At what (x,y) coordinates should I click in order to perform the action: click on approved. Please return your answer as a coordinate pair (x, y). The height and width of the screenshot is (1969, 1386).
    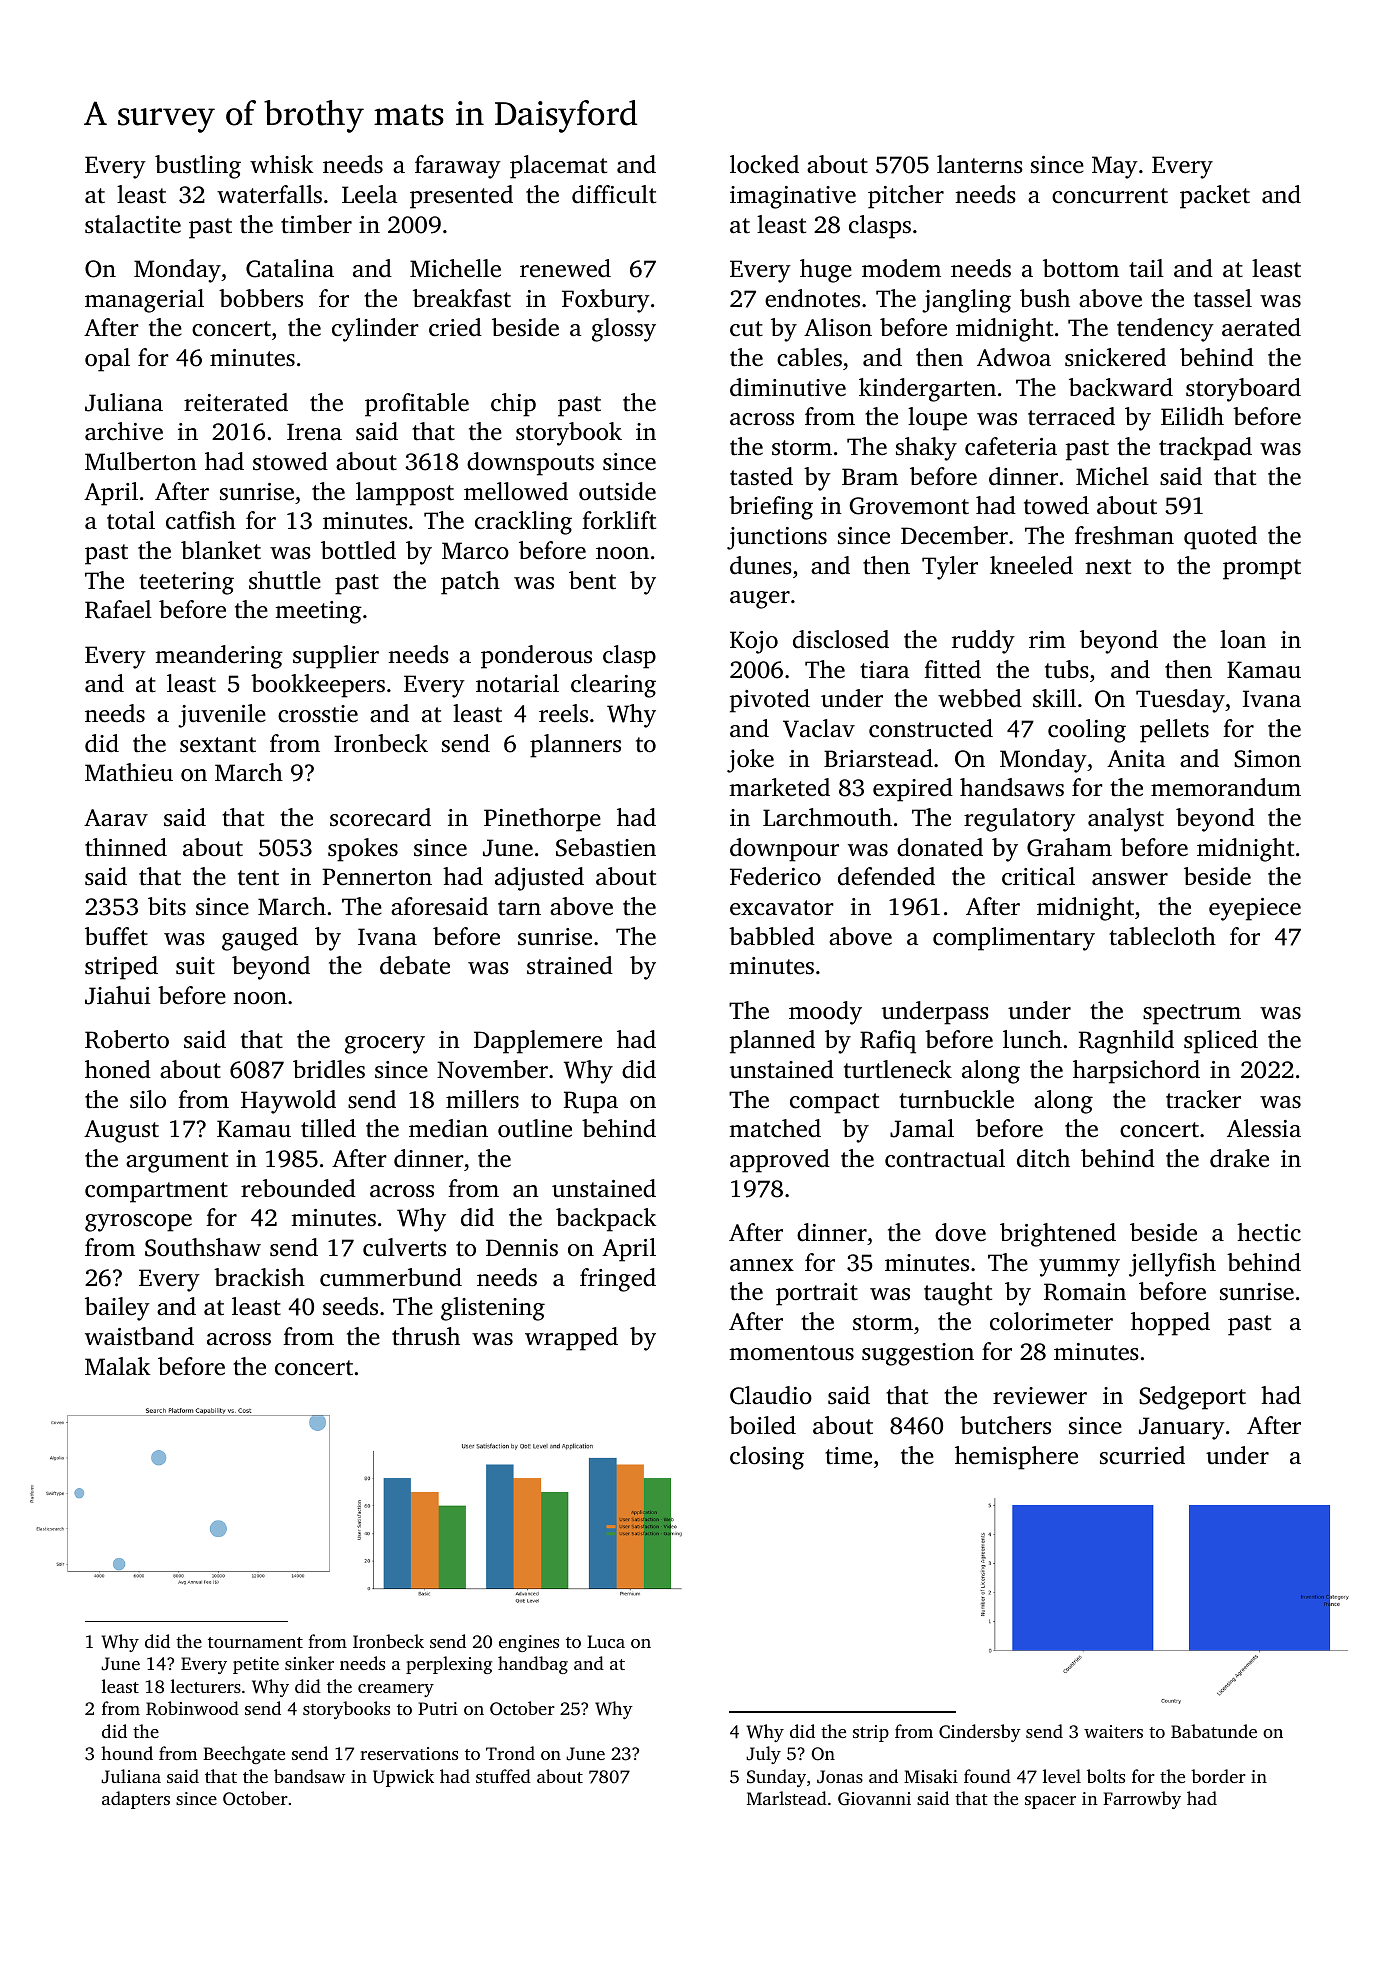
    Looking at the image, I should click on (780, 1161).
